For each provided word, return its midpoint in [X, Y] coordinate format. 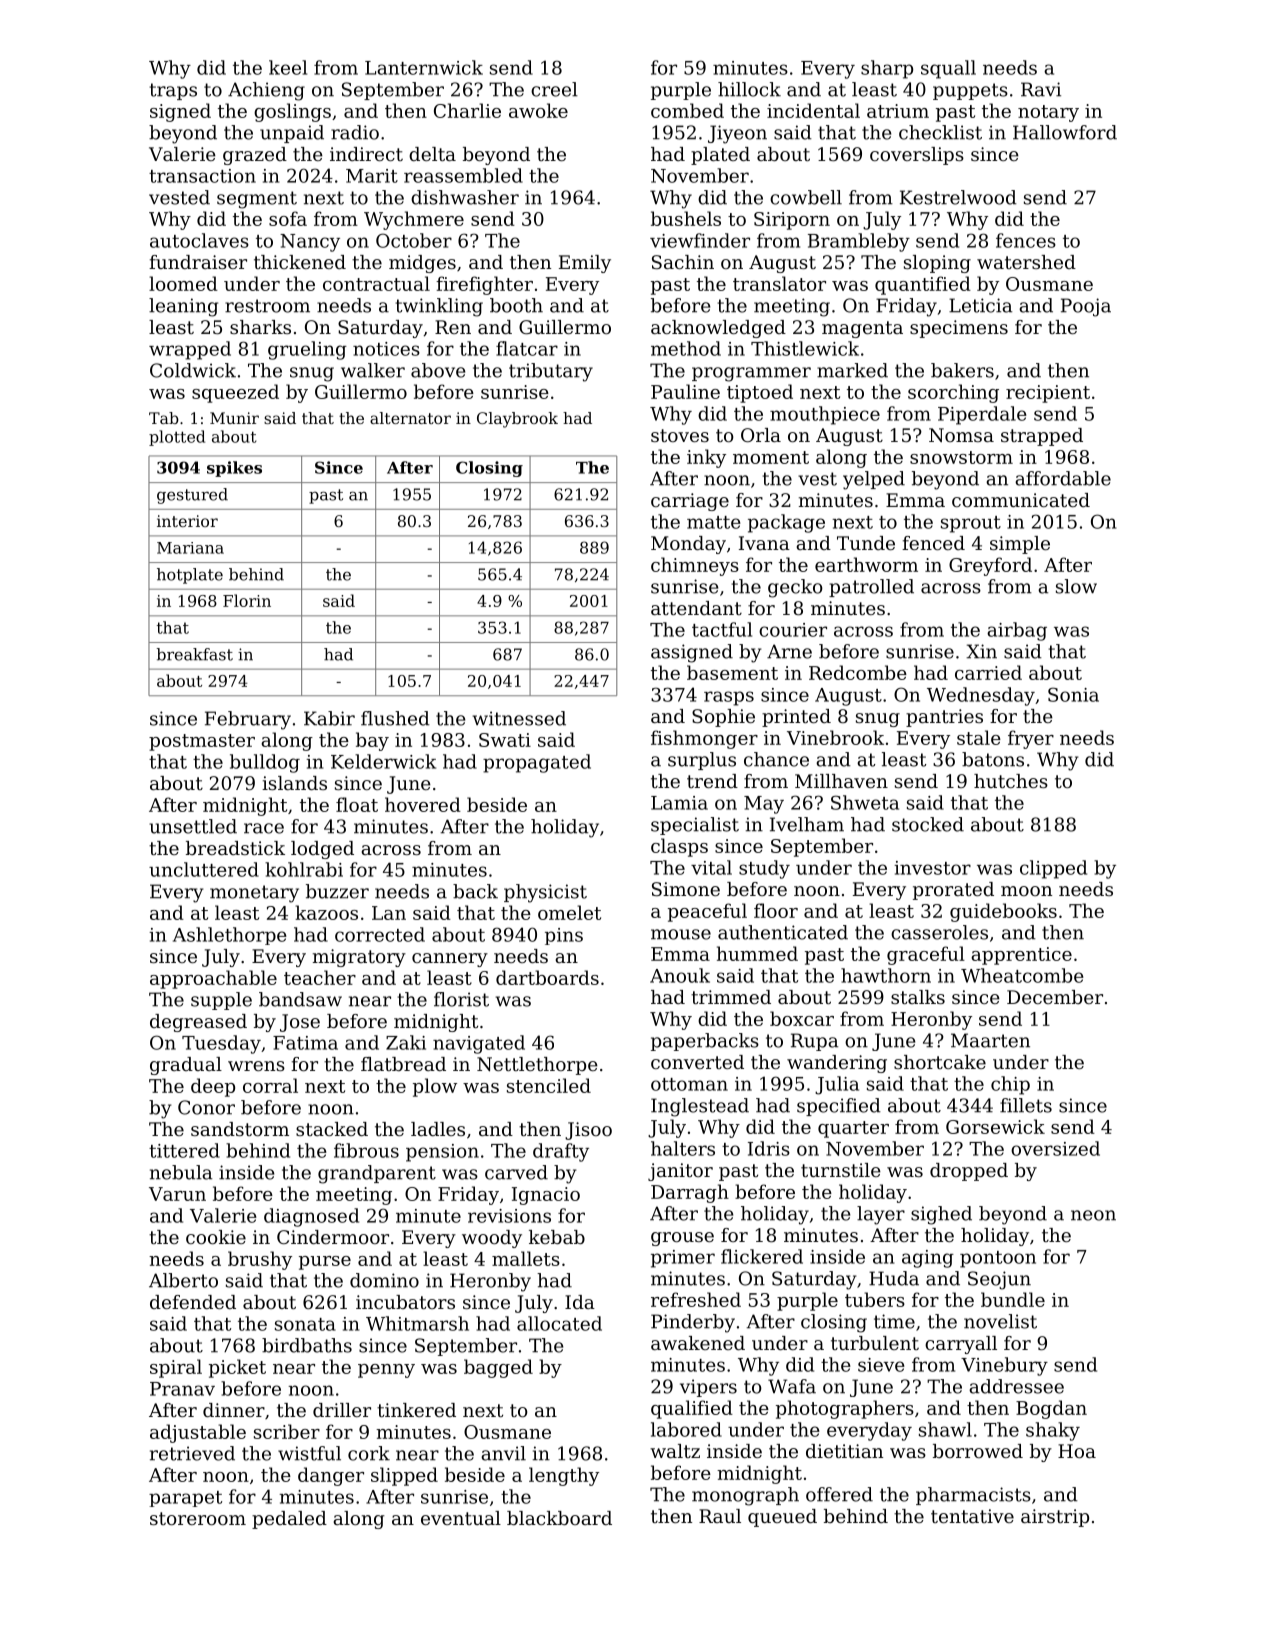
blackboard [559, 1518]
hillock [749, 89]
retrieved [192, 1453]
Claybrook [517, 420]
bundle [1013, 1299]
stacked [332, 1129]
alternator [410, 418]
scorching [953, 393]
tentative [972, 1516]
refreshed [696, 1299]
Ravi [1041, 89]
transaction [202, 176]
